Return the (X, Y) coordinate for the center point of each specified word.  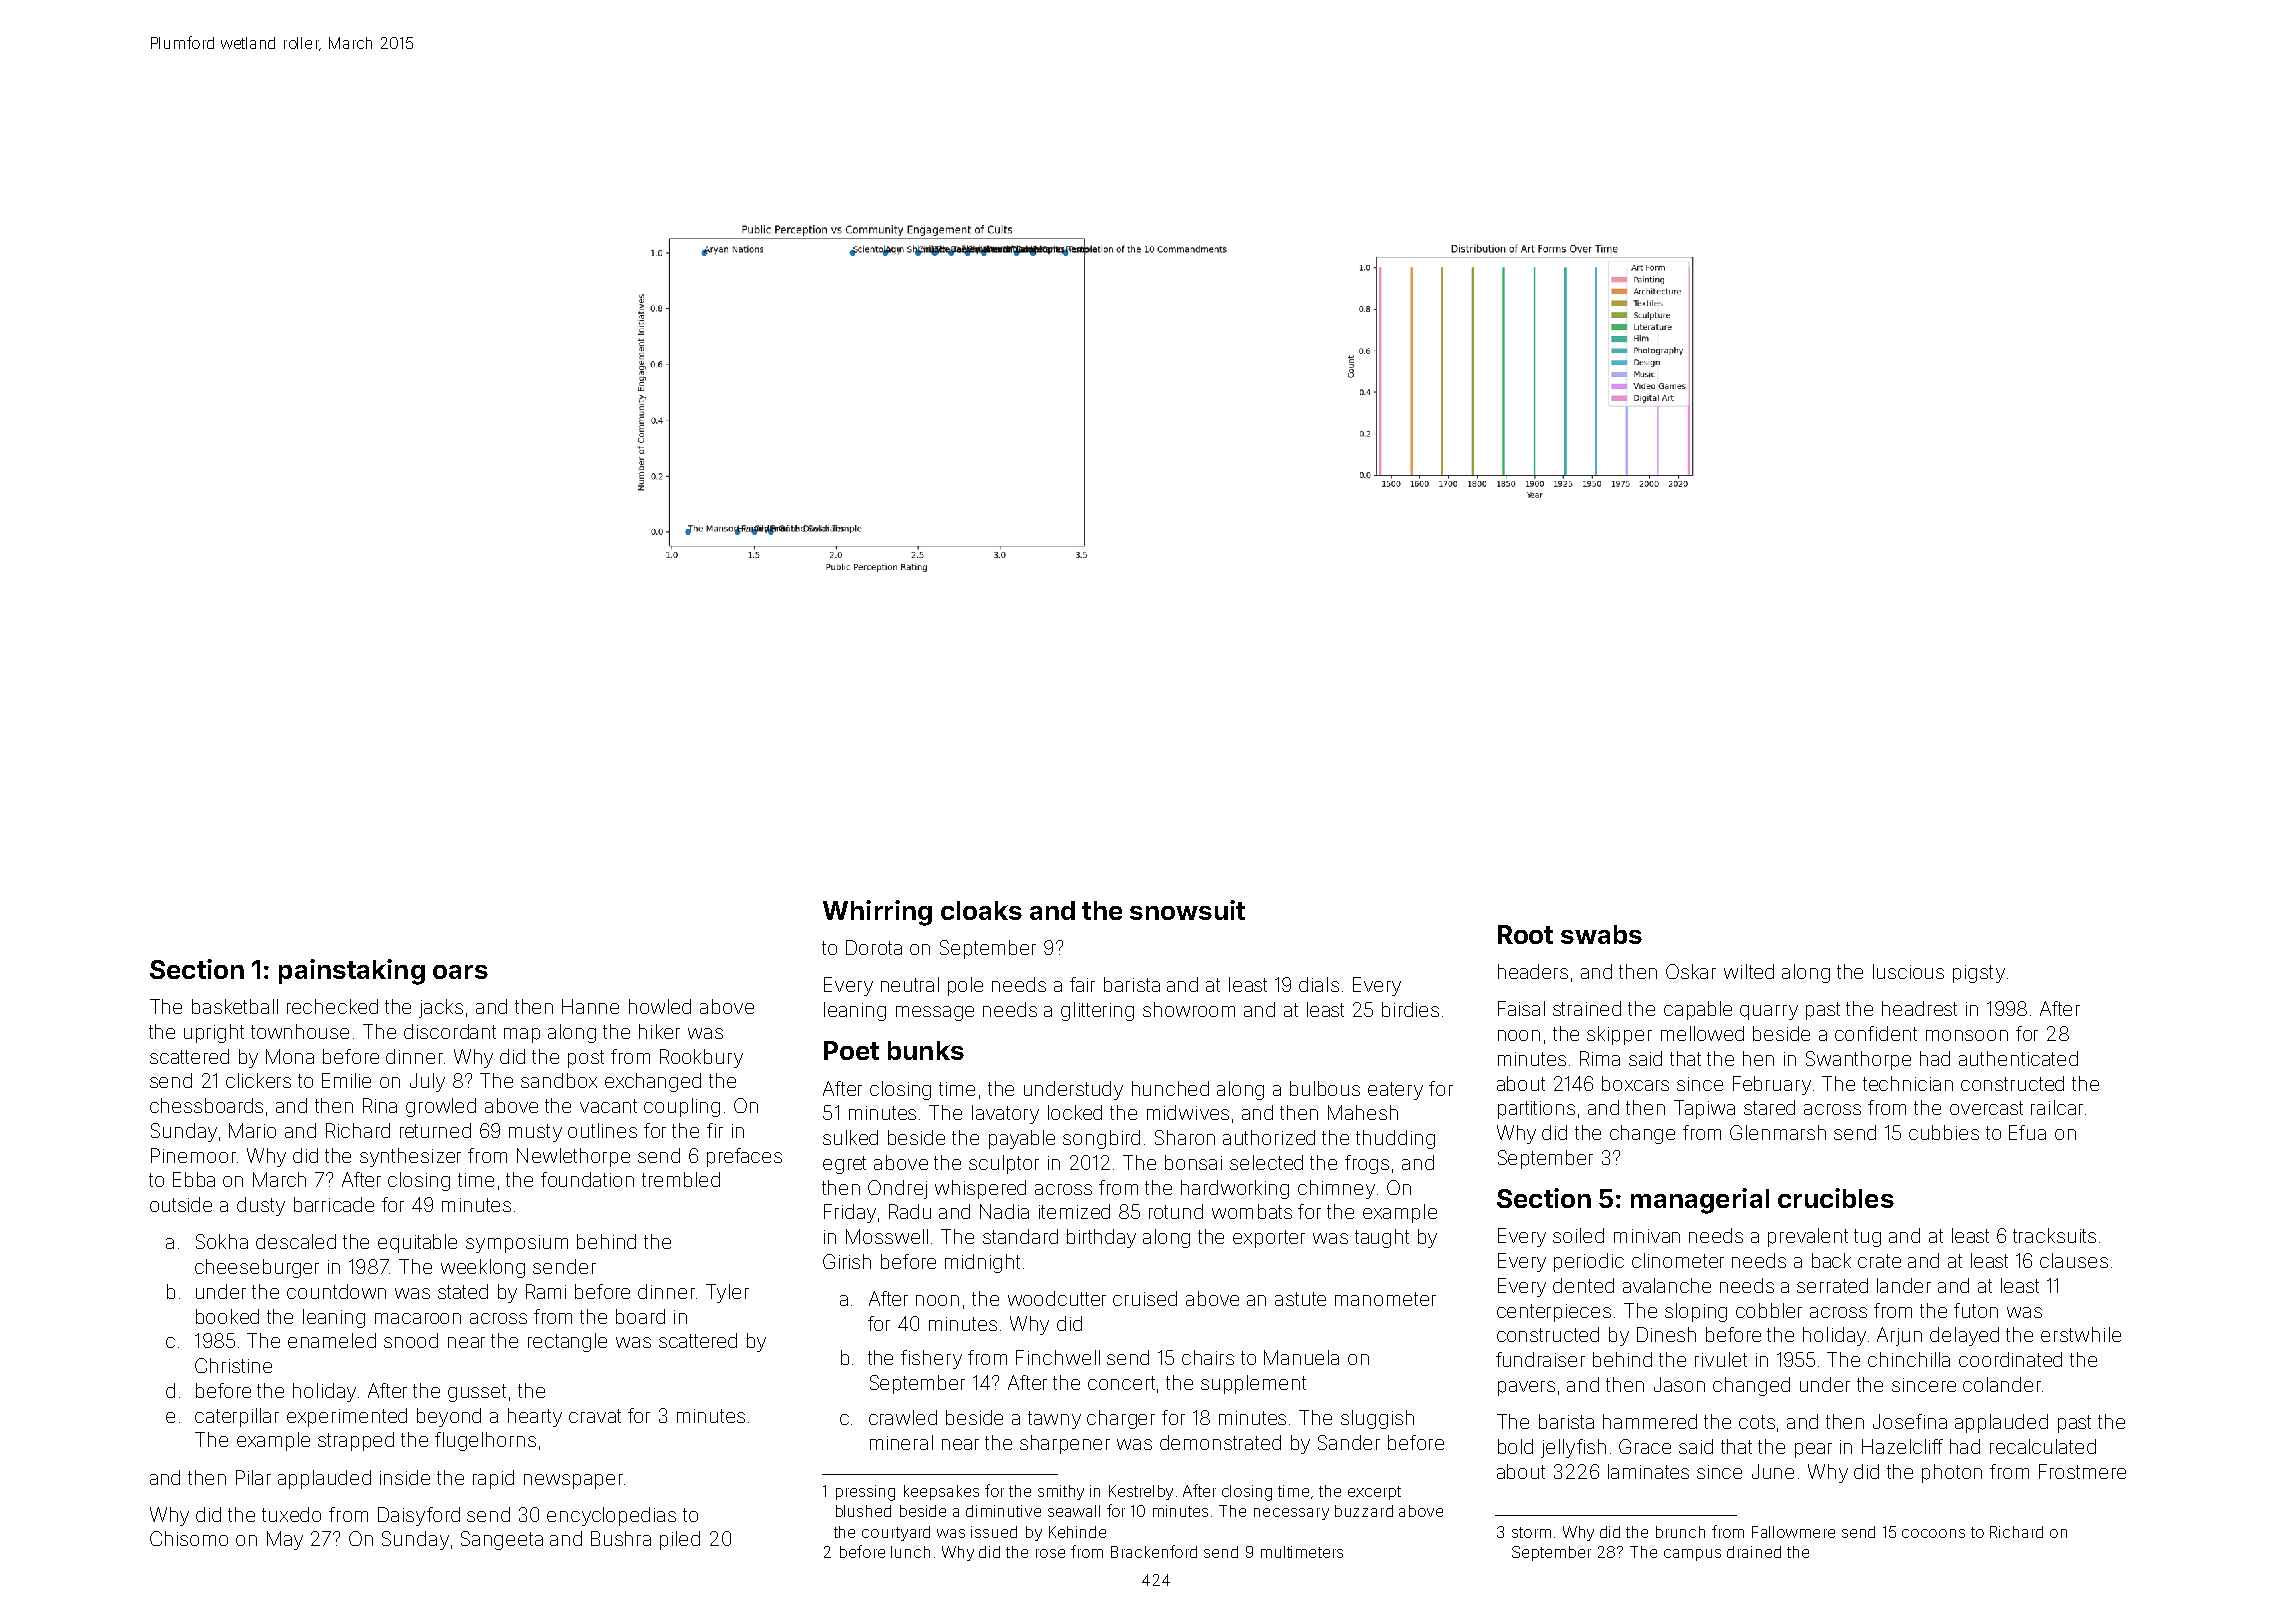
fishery (931, 1359)
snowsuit (1187, 910)
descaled (296, 1241)
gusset (477, 1393)
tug (1867, 1238)
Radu (910, 1211)
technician (1908, 1083)
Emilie (346, 1080)
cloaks (981, 910)
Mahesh (1363, 1112)
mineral (901, 1442)
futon (1976, 1310)
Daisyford (419, 1516)
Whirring (877, 913)
